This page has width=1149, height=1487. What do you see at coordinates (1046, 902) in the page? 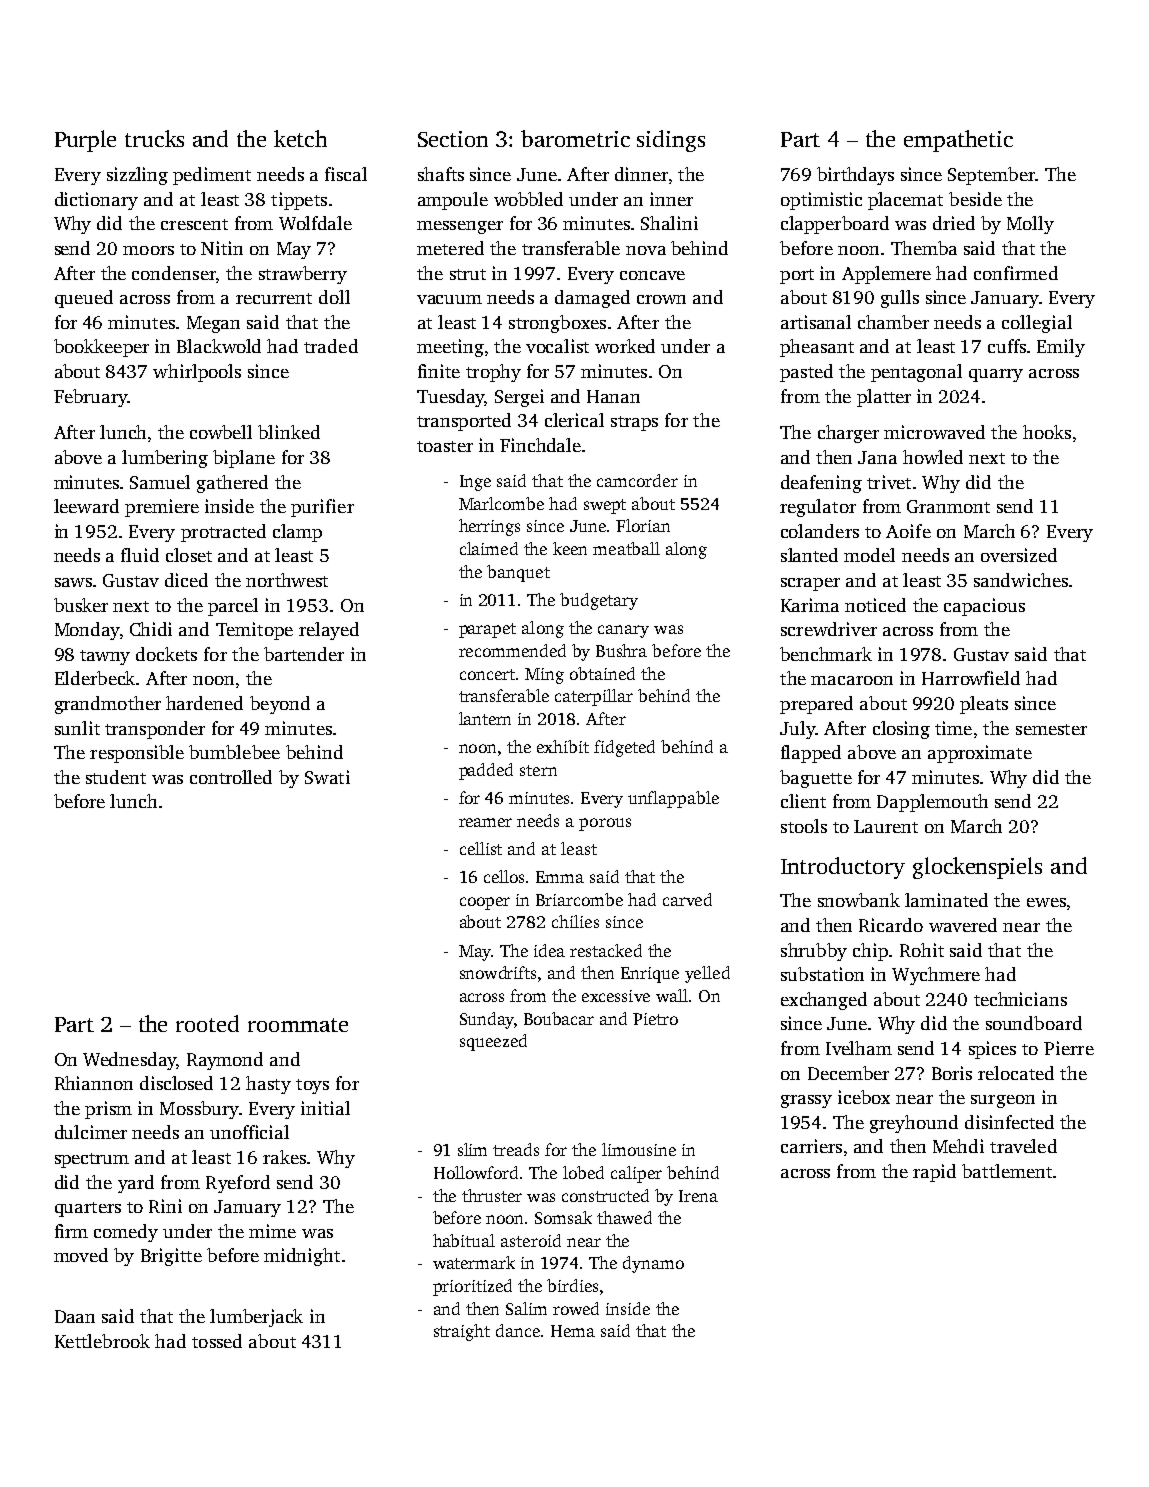
I see `ewes` at bounding box center [1046, 902].
